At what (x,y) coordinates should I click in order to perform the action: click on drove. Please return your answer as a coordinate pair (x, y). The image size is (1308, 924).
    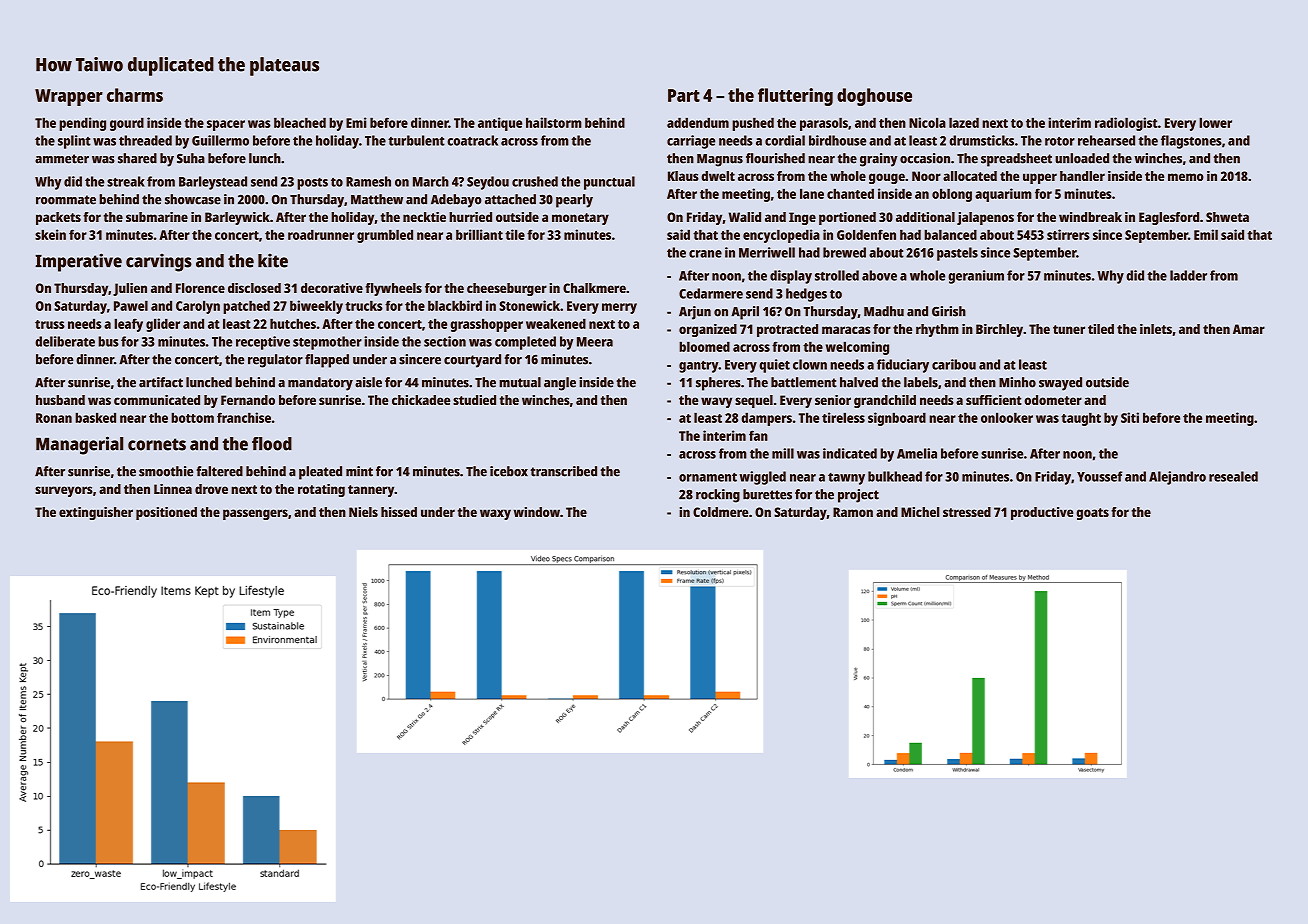
    Looking at the image, I should click on (211, 489).
